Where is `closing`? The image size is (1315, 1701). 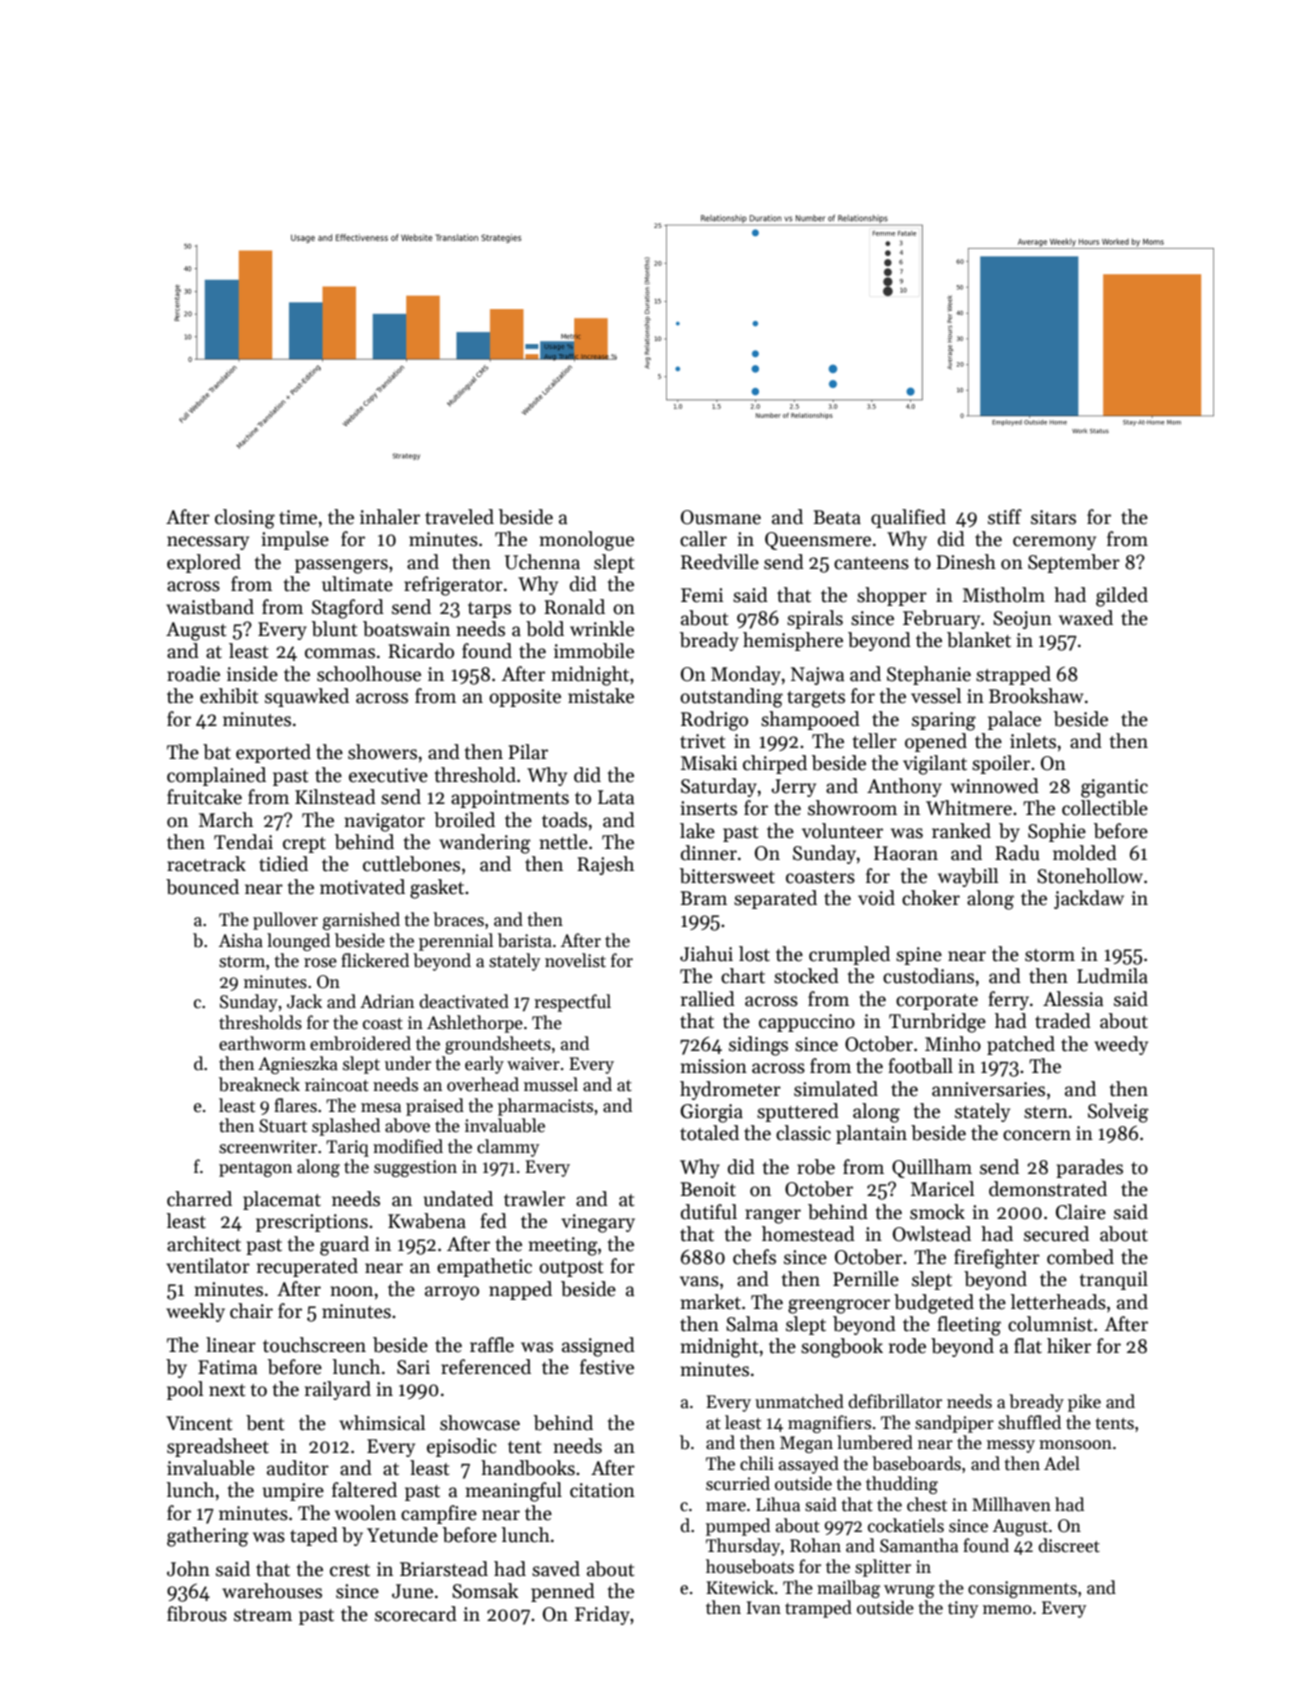
closing is located at coordinates (245, 519).
